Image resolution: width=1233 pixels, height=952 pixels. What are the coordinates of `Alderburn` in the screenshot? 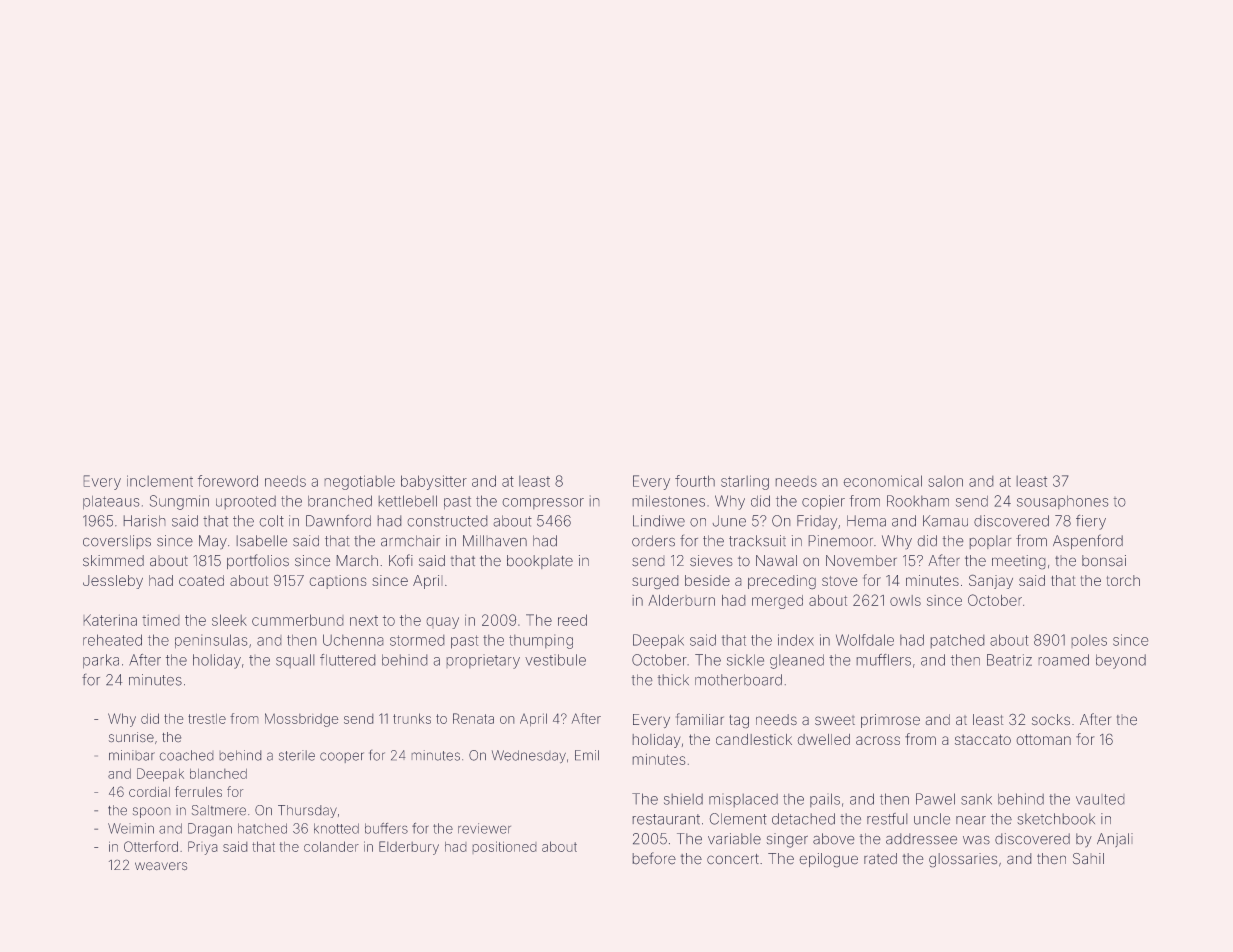 It's located at (681, 600).
